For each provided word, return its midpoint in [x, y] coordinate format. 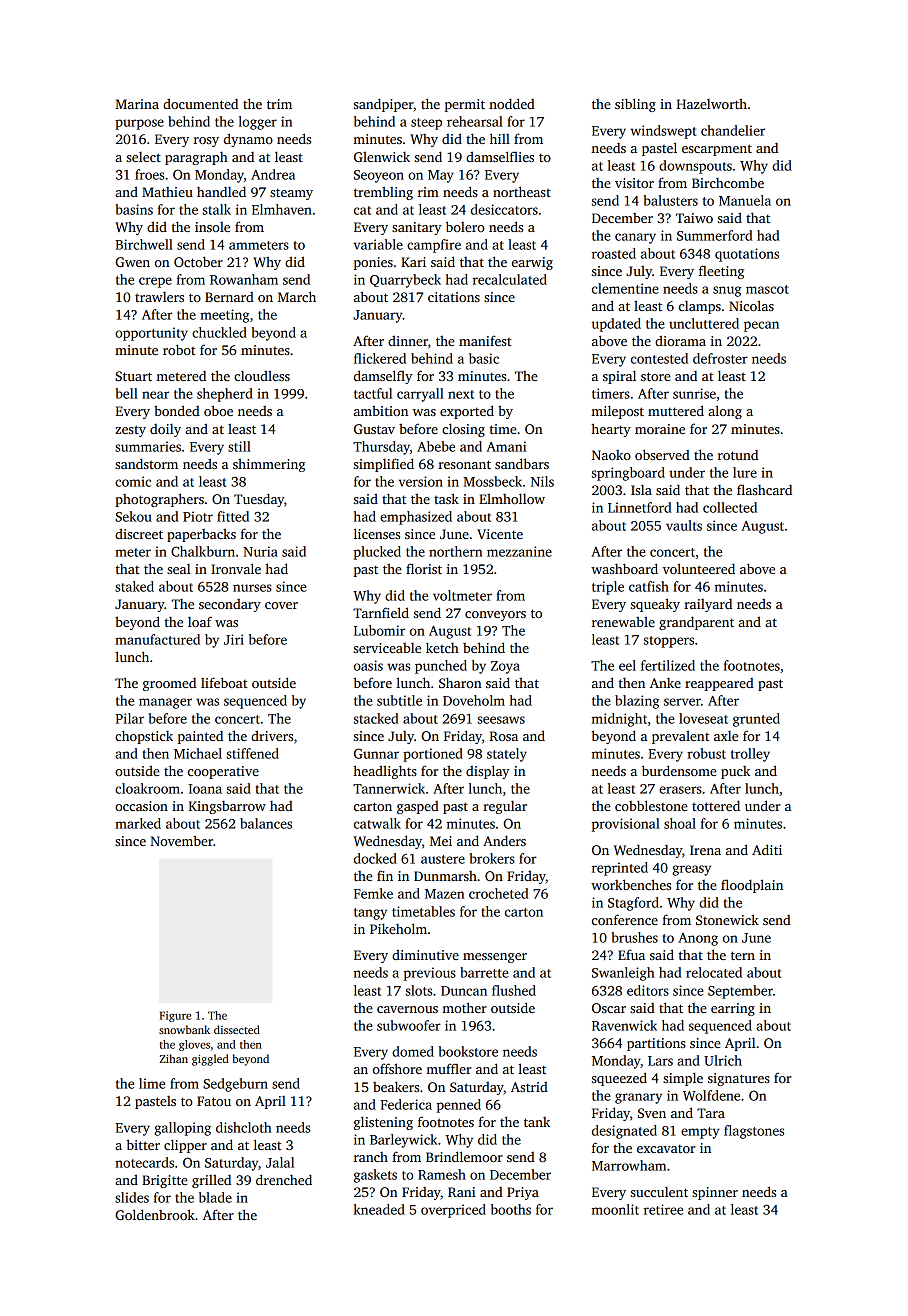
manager [165, 703]
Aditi [767, 849]
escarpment [717, 150]
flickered [380, 358]
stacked [376, 718]
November [181, 840]
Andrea [273, 174]
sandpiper [383, 105]
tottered [716, 805]
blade [215, 1197]
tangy [370, 914]
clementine [625, 288]
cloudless [262, 375]
